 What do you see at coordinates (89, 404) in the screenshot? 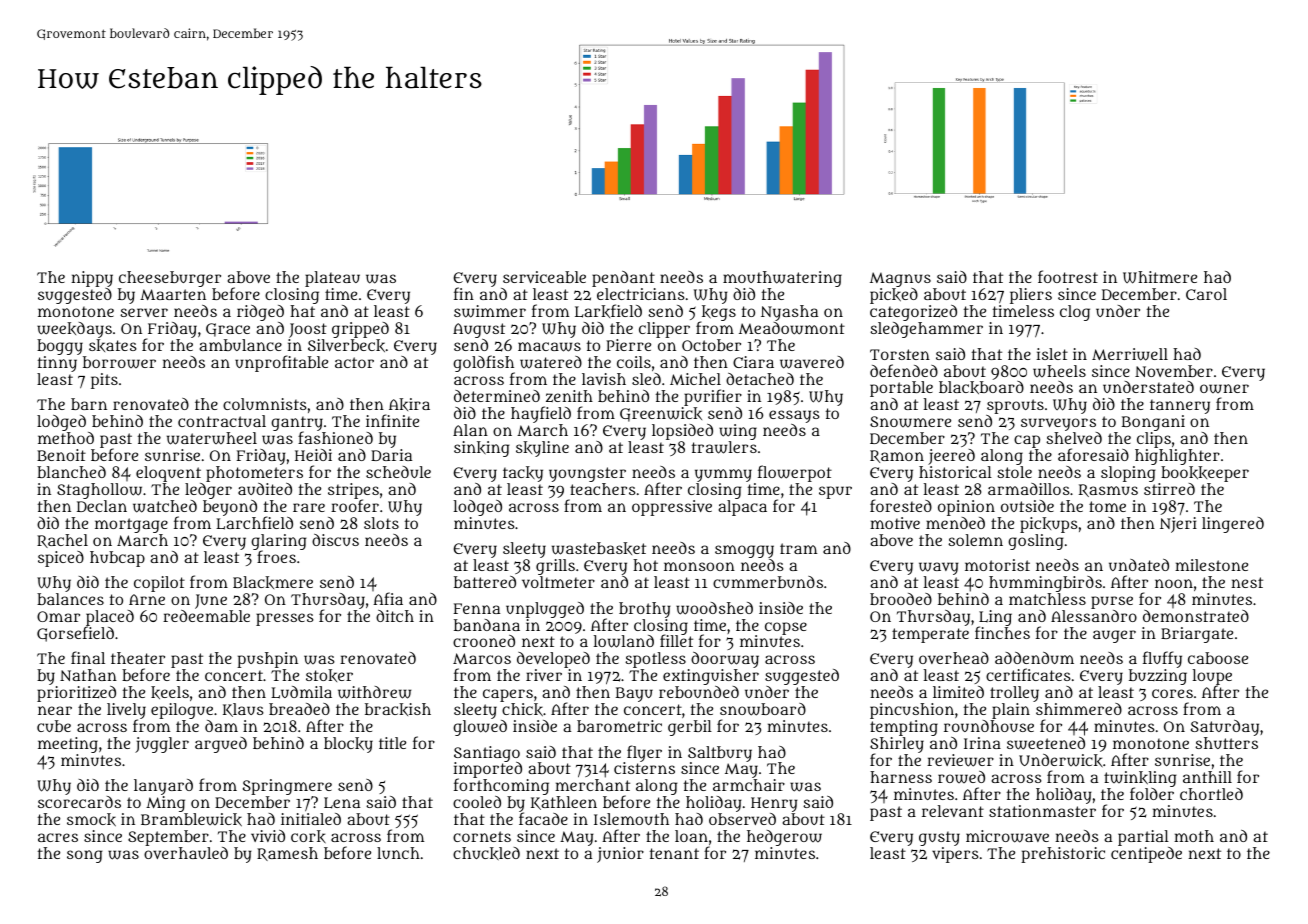
I see `barn` at bounding box center [89, 404].
